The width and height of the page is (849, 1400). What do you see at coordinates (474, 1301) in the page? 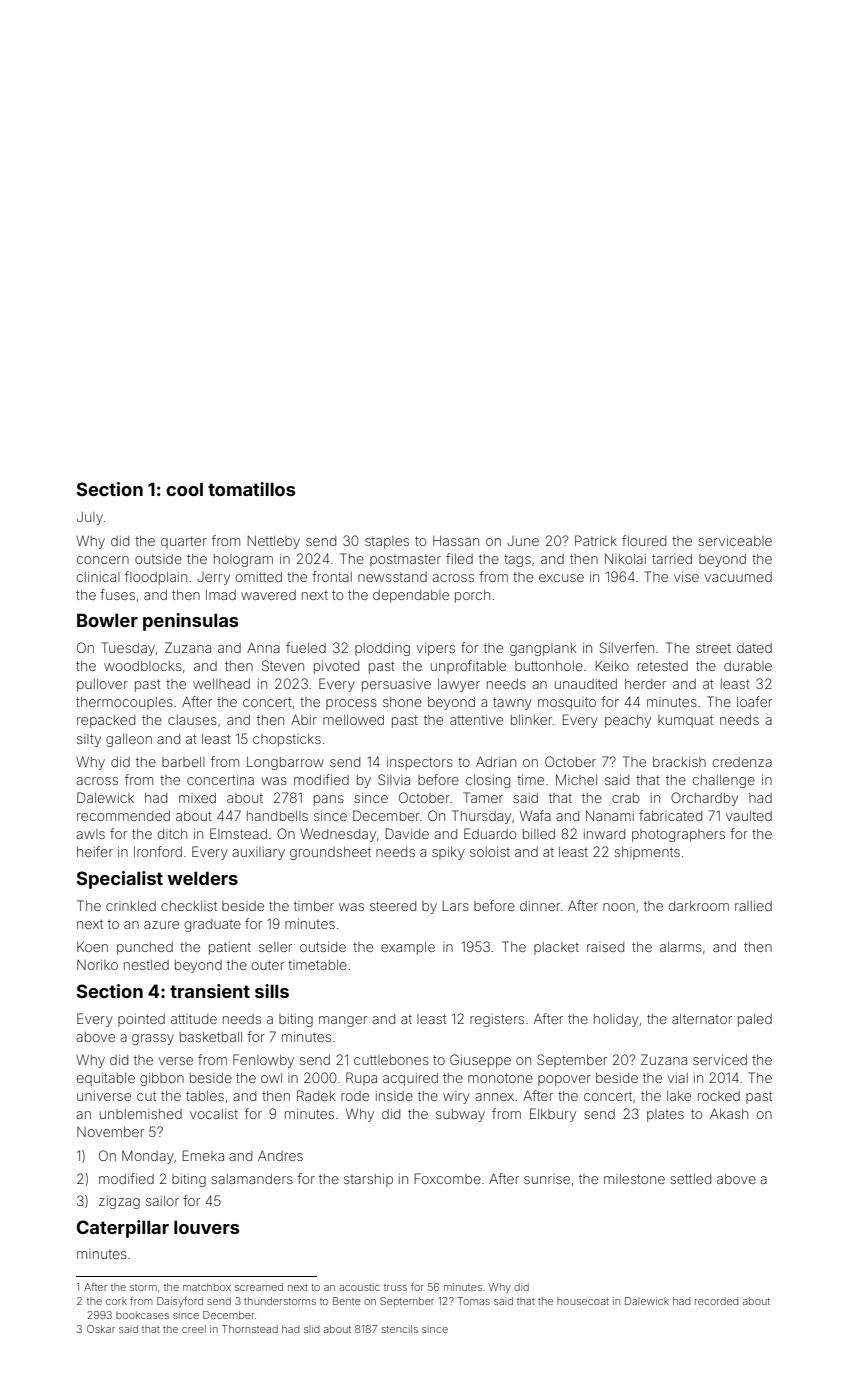
I see `Tomas` at bounding box center [474, 1301].
